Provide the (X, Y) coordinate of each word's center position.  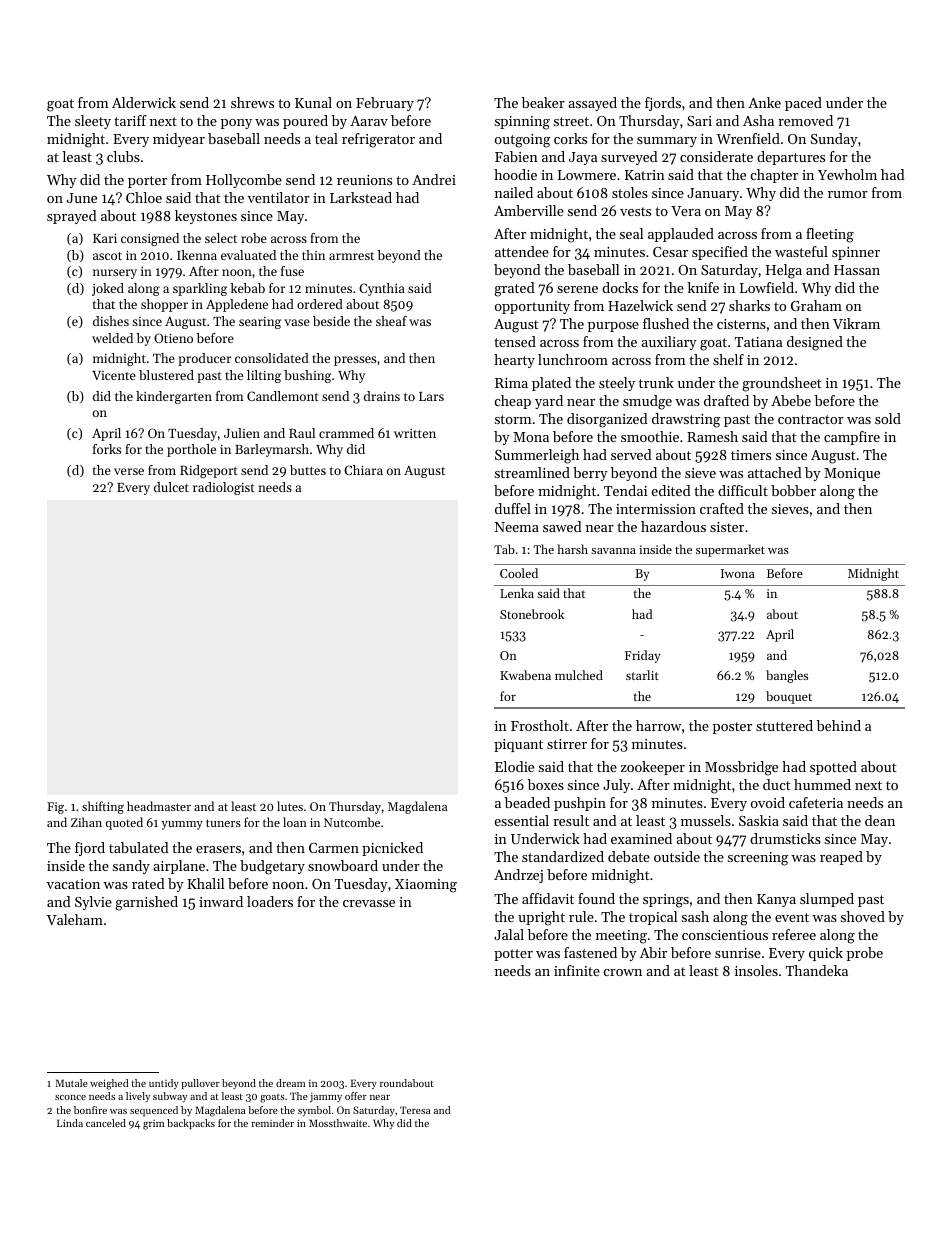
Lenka (517, 593)
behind (839, 725)
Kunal (313, 102)
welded (112, 338)
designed (815, 343)
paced (803, 104)
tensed (515, 341)
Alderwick (144, 102)
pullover (200, 1084)
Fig (55, 808)
